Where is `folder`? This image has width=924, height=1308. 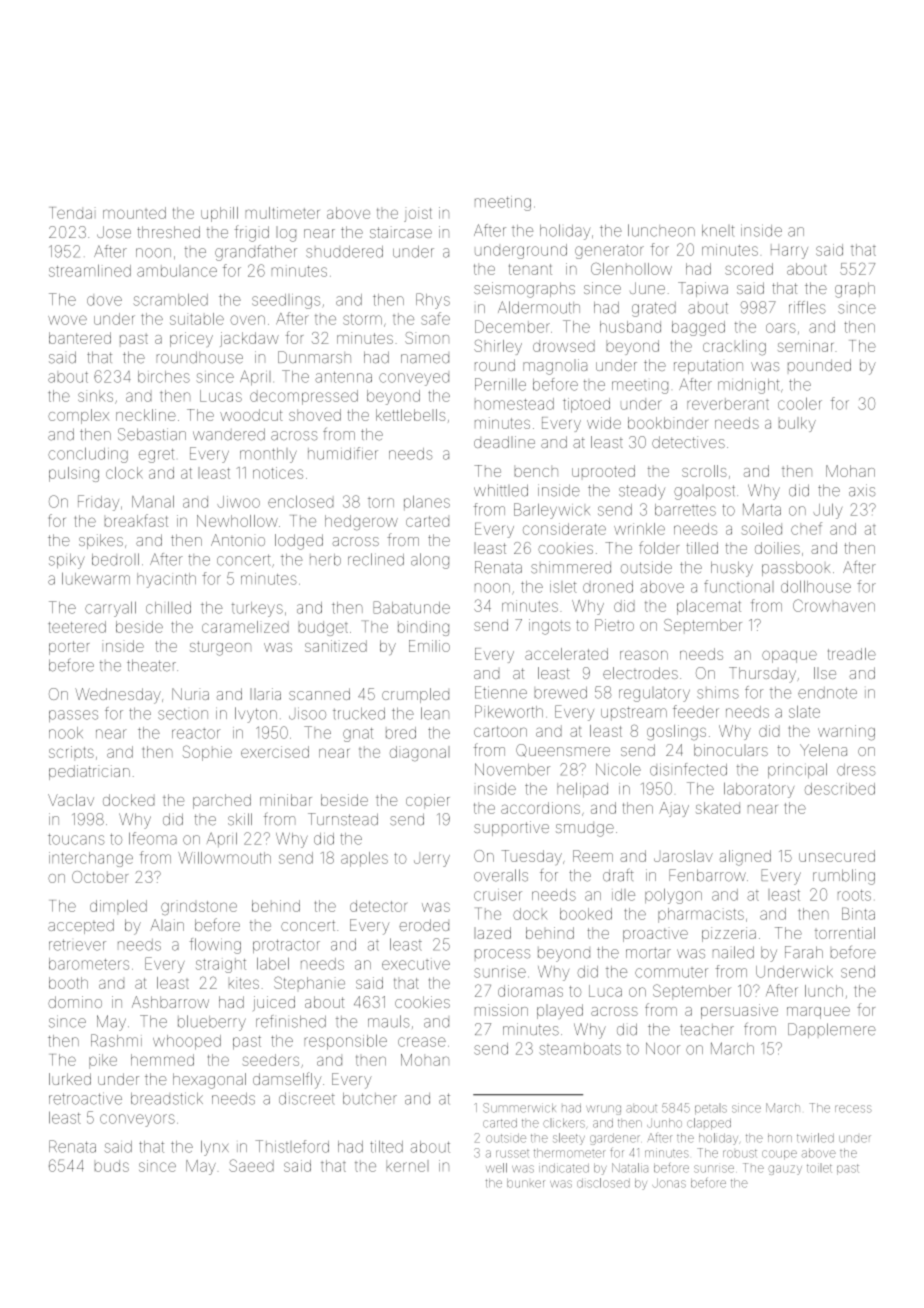 folder is located at coordinates (659, 547).
